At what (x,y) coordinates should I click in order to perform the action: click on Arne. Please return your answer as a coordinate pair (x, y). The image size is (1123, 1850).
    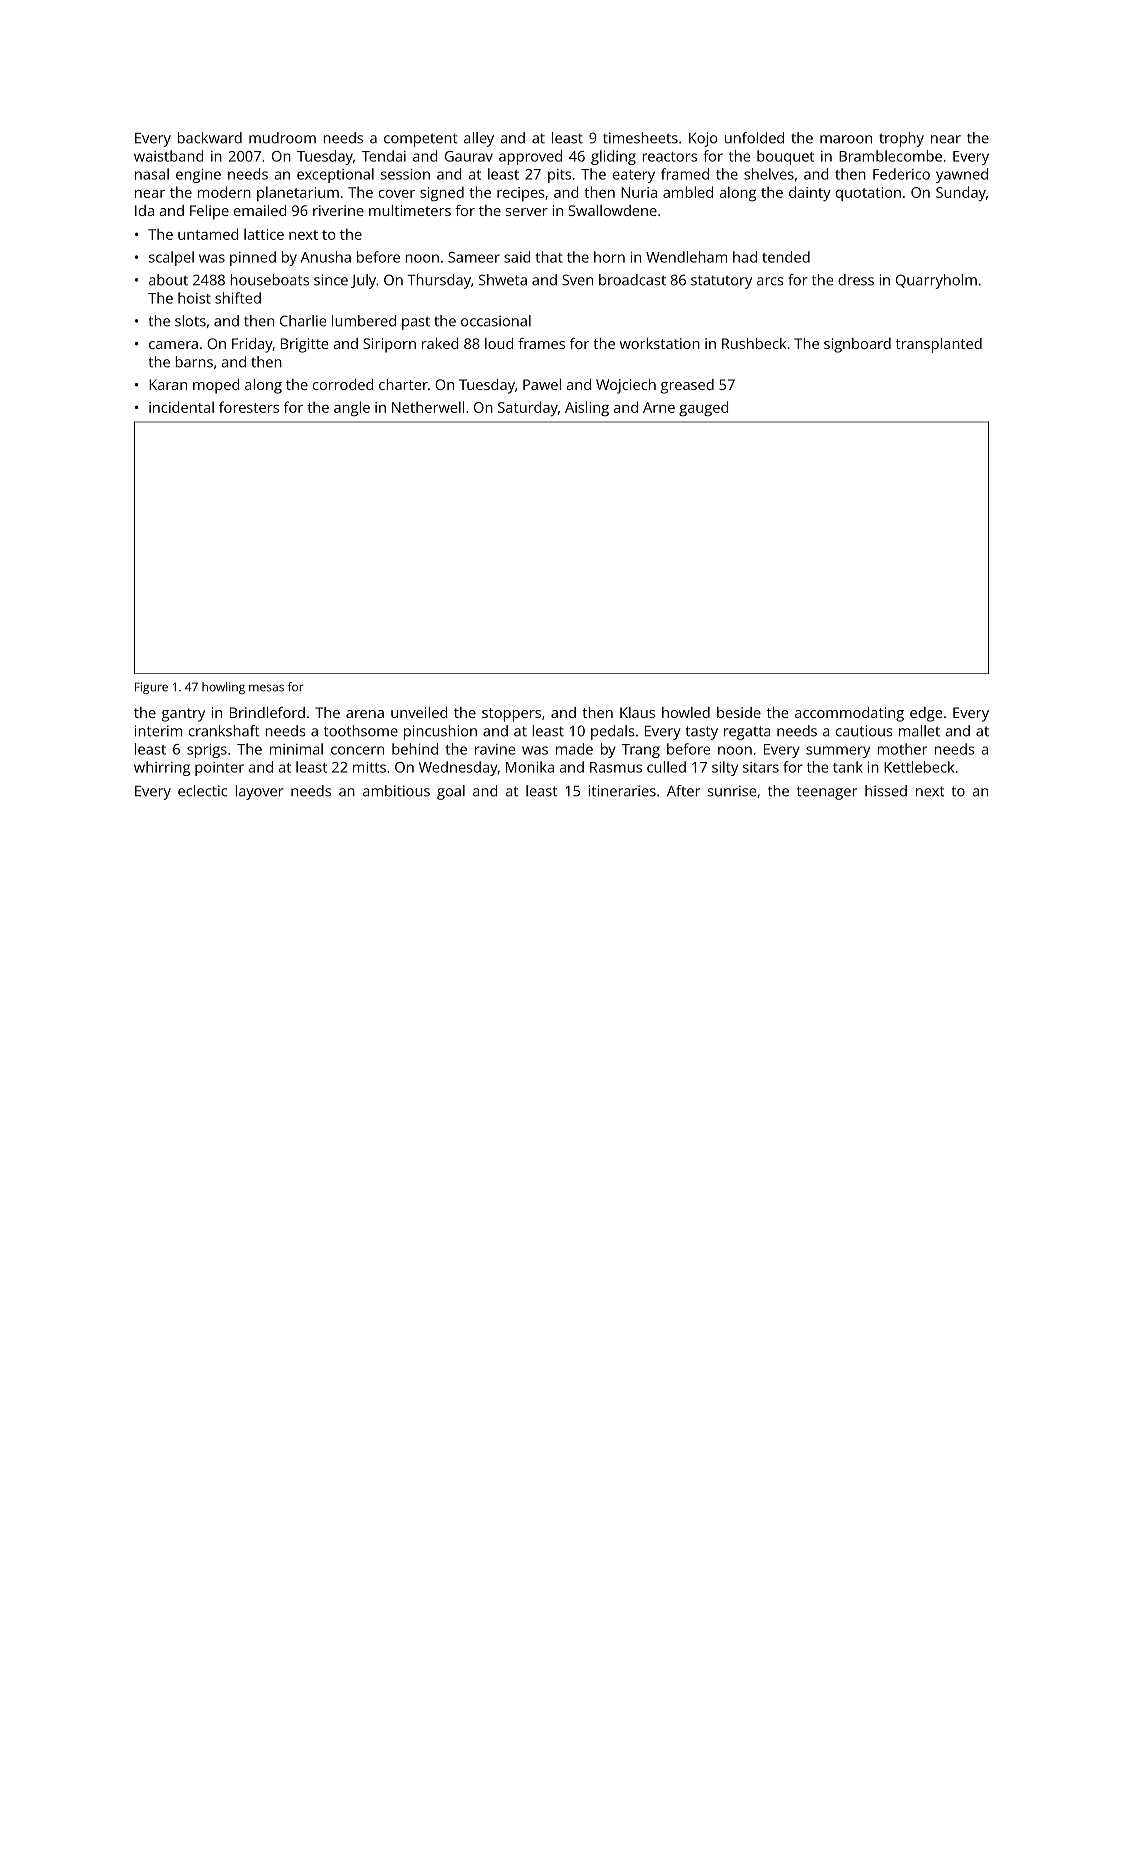
    Looking at the image, I should click on (659, 407).
